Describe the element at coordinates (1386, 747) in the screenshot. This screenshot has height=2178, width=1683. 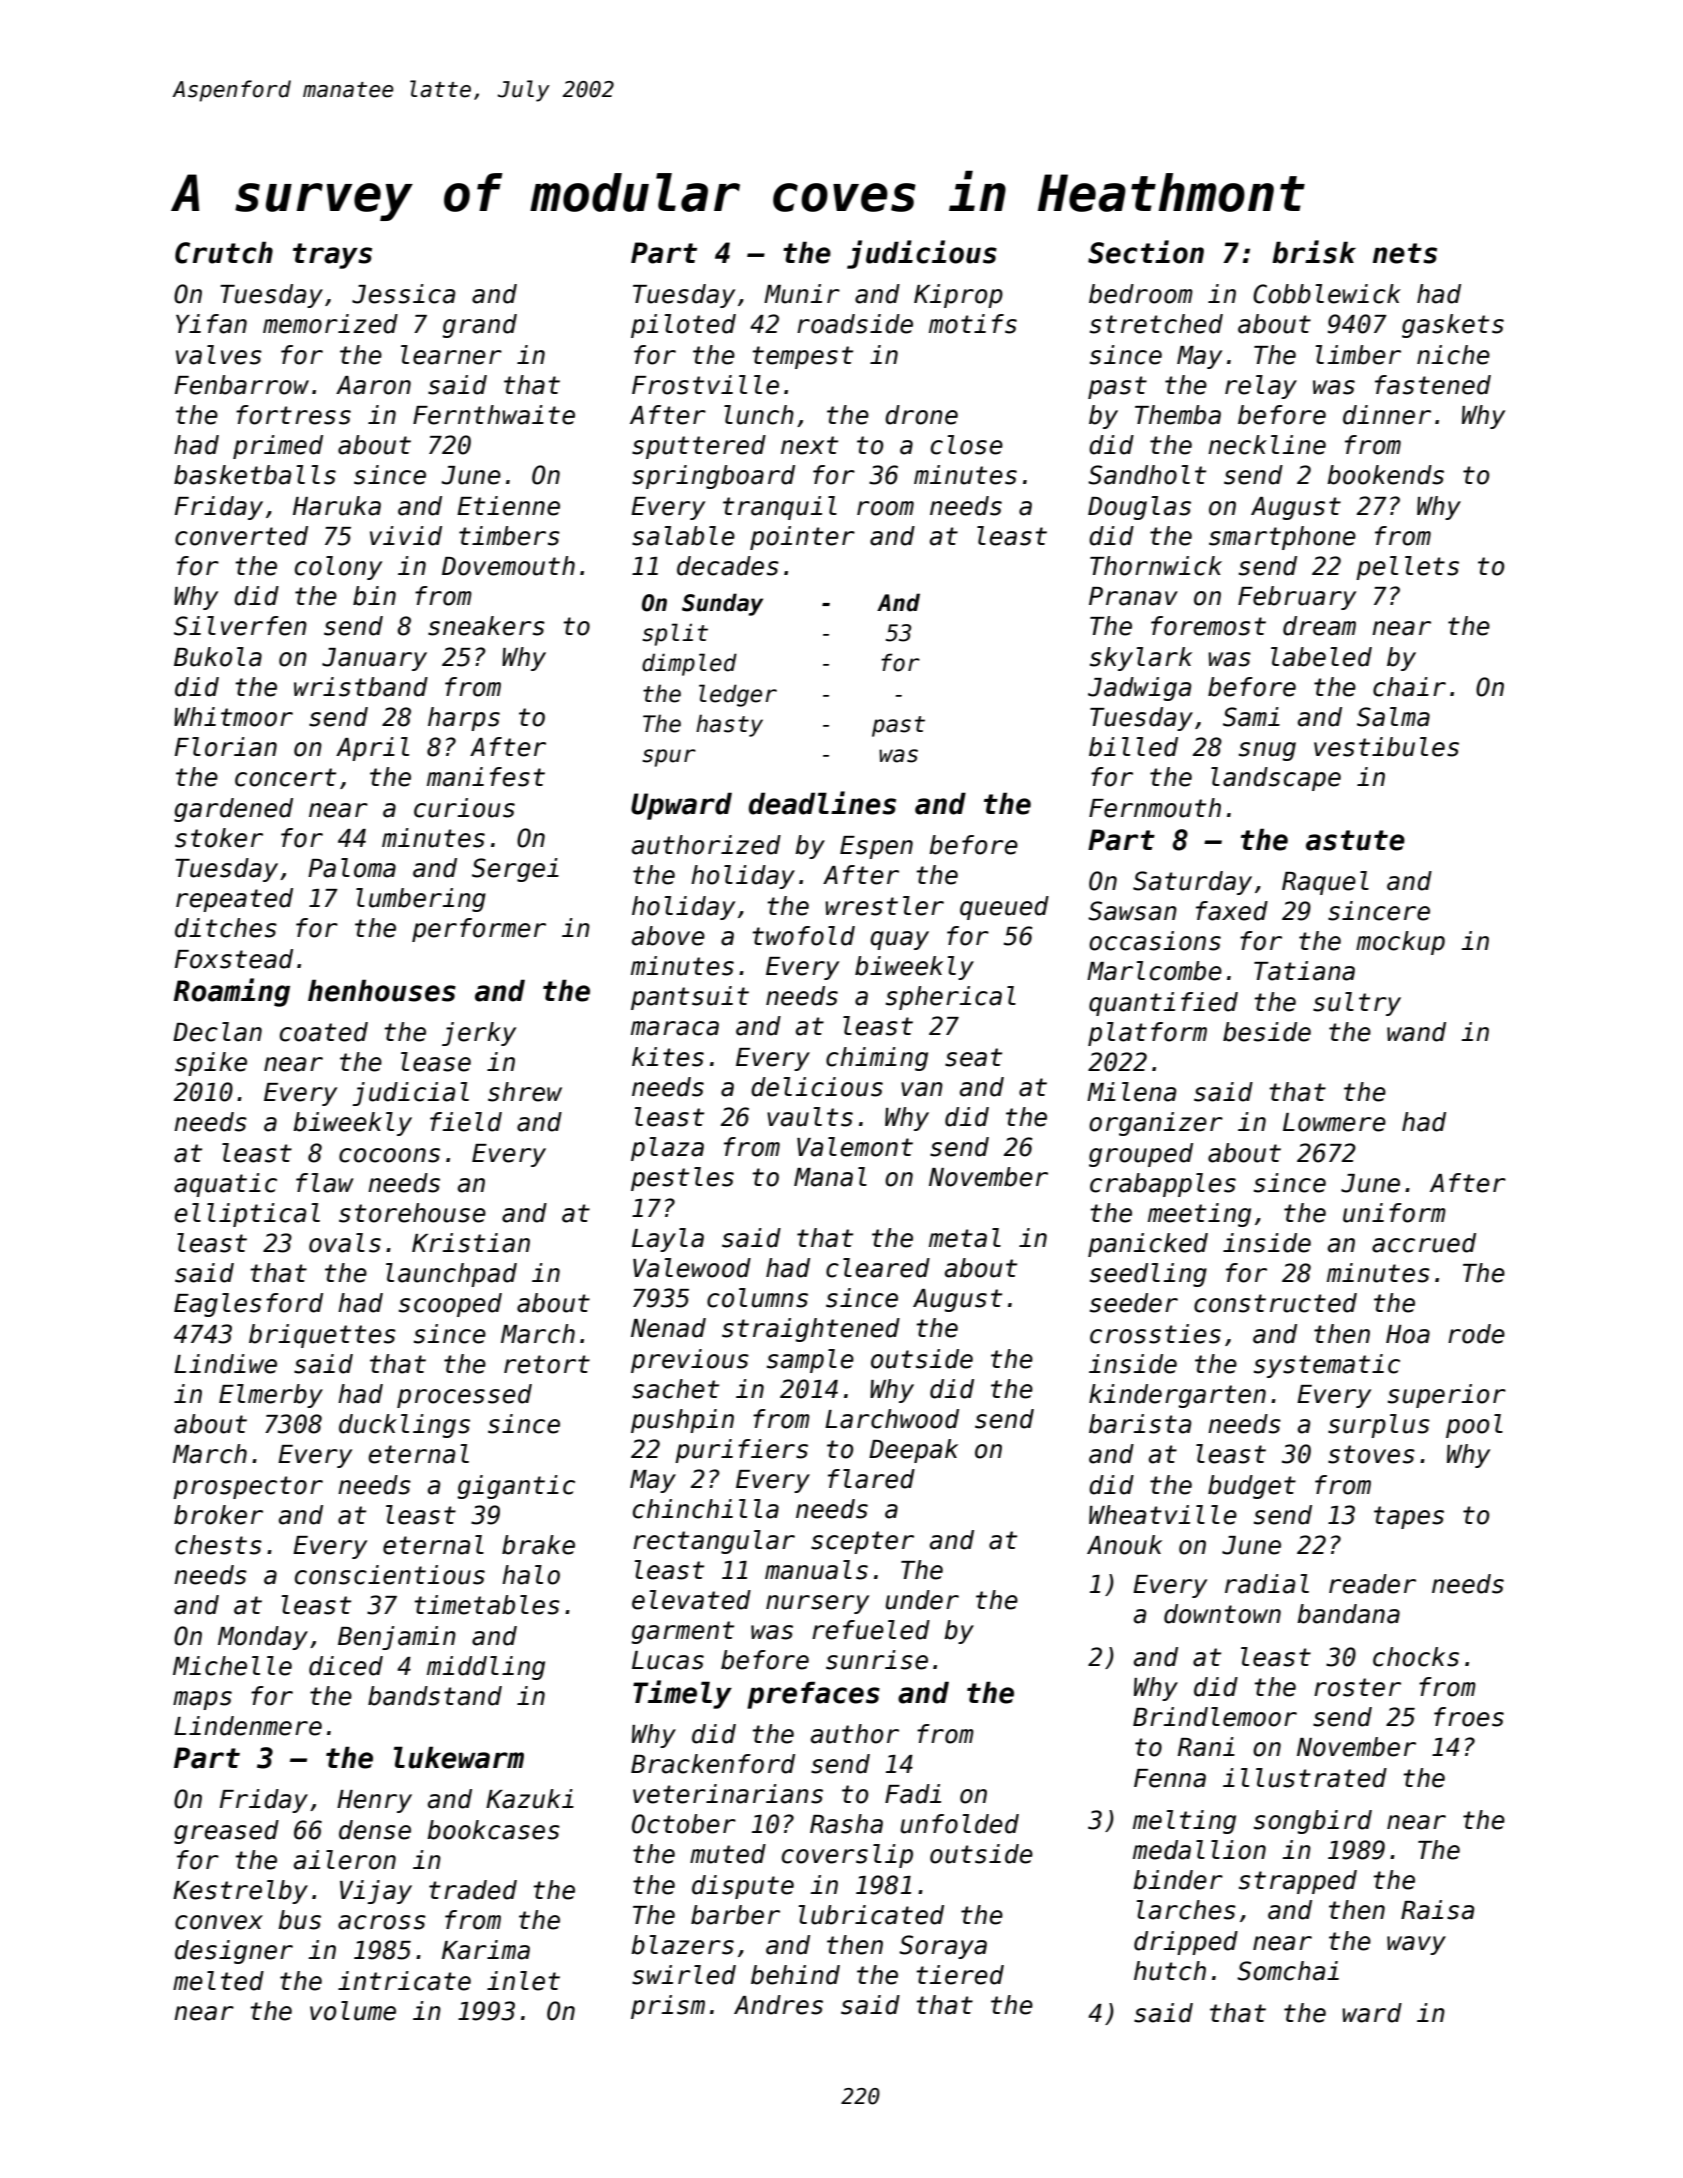
I see `vestibules` at that location.
